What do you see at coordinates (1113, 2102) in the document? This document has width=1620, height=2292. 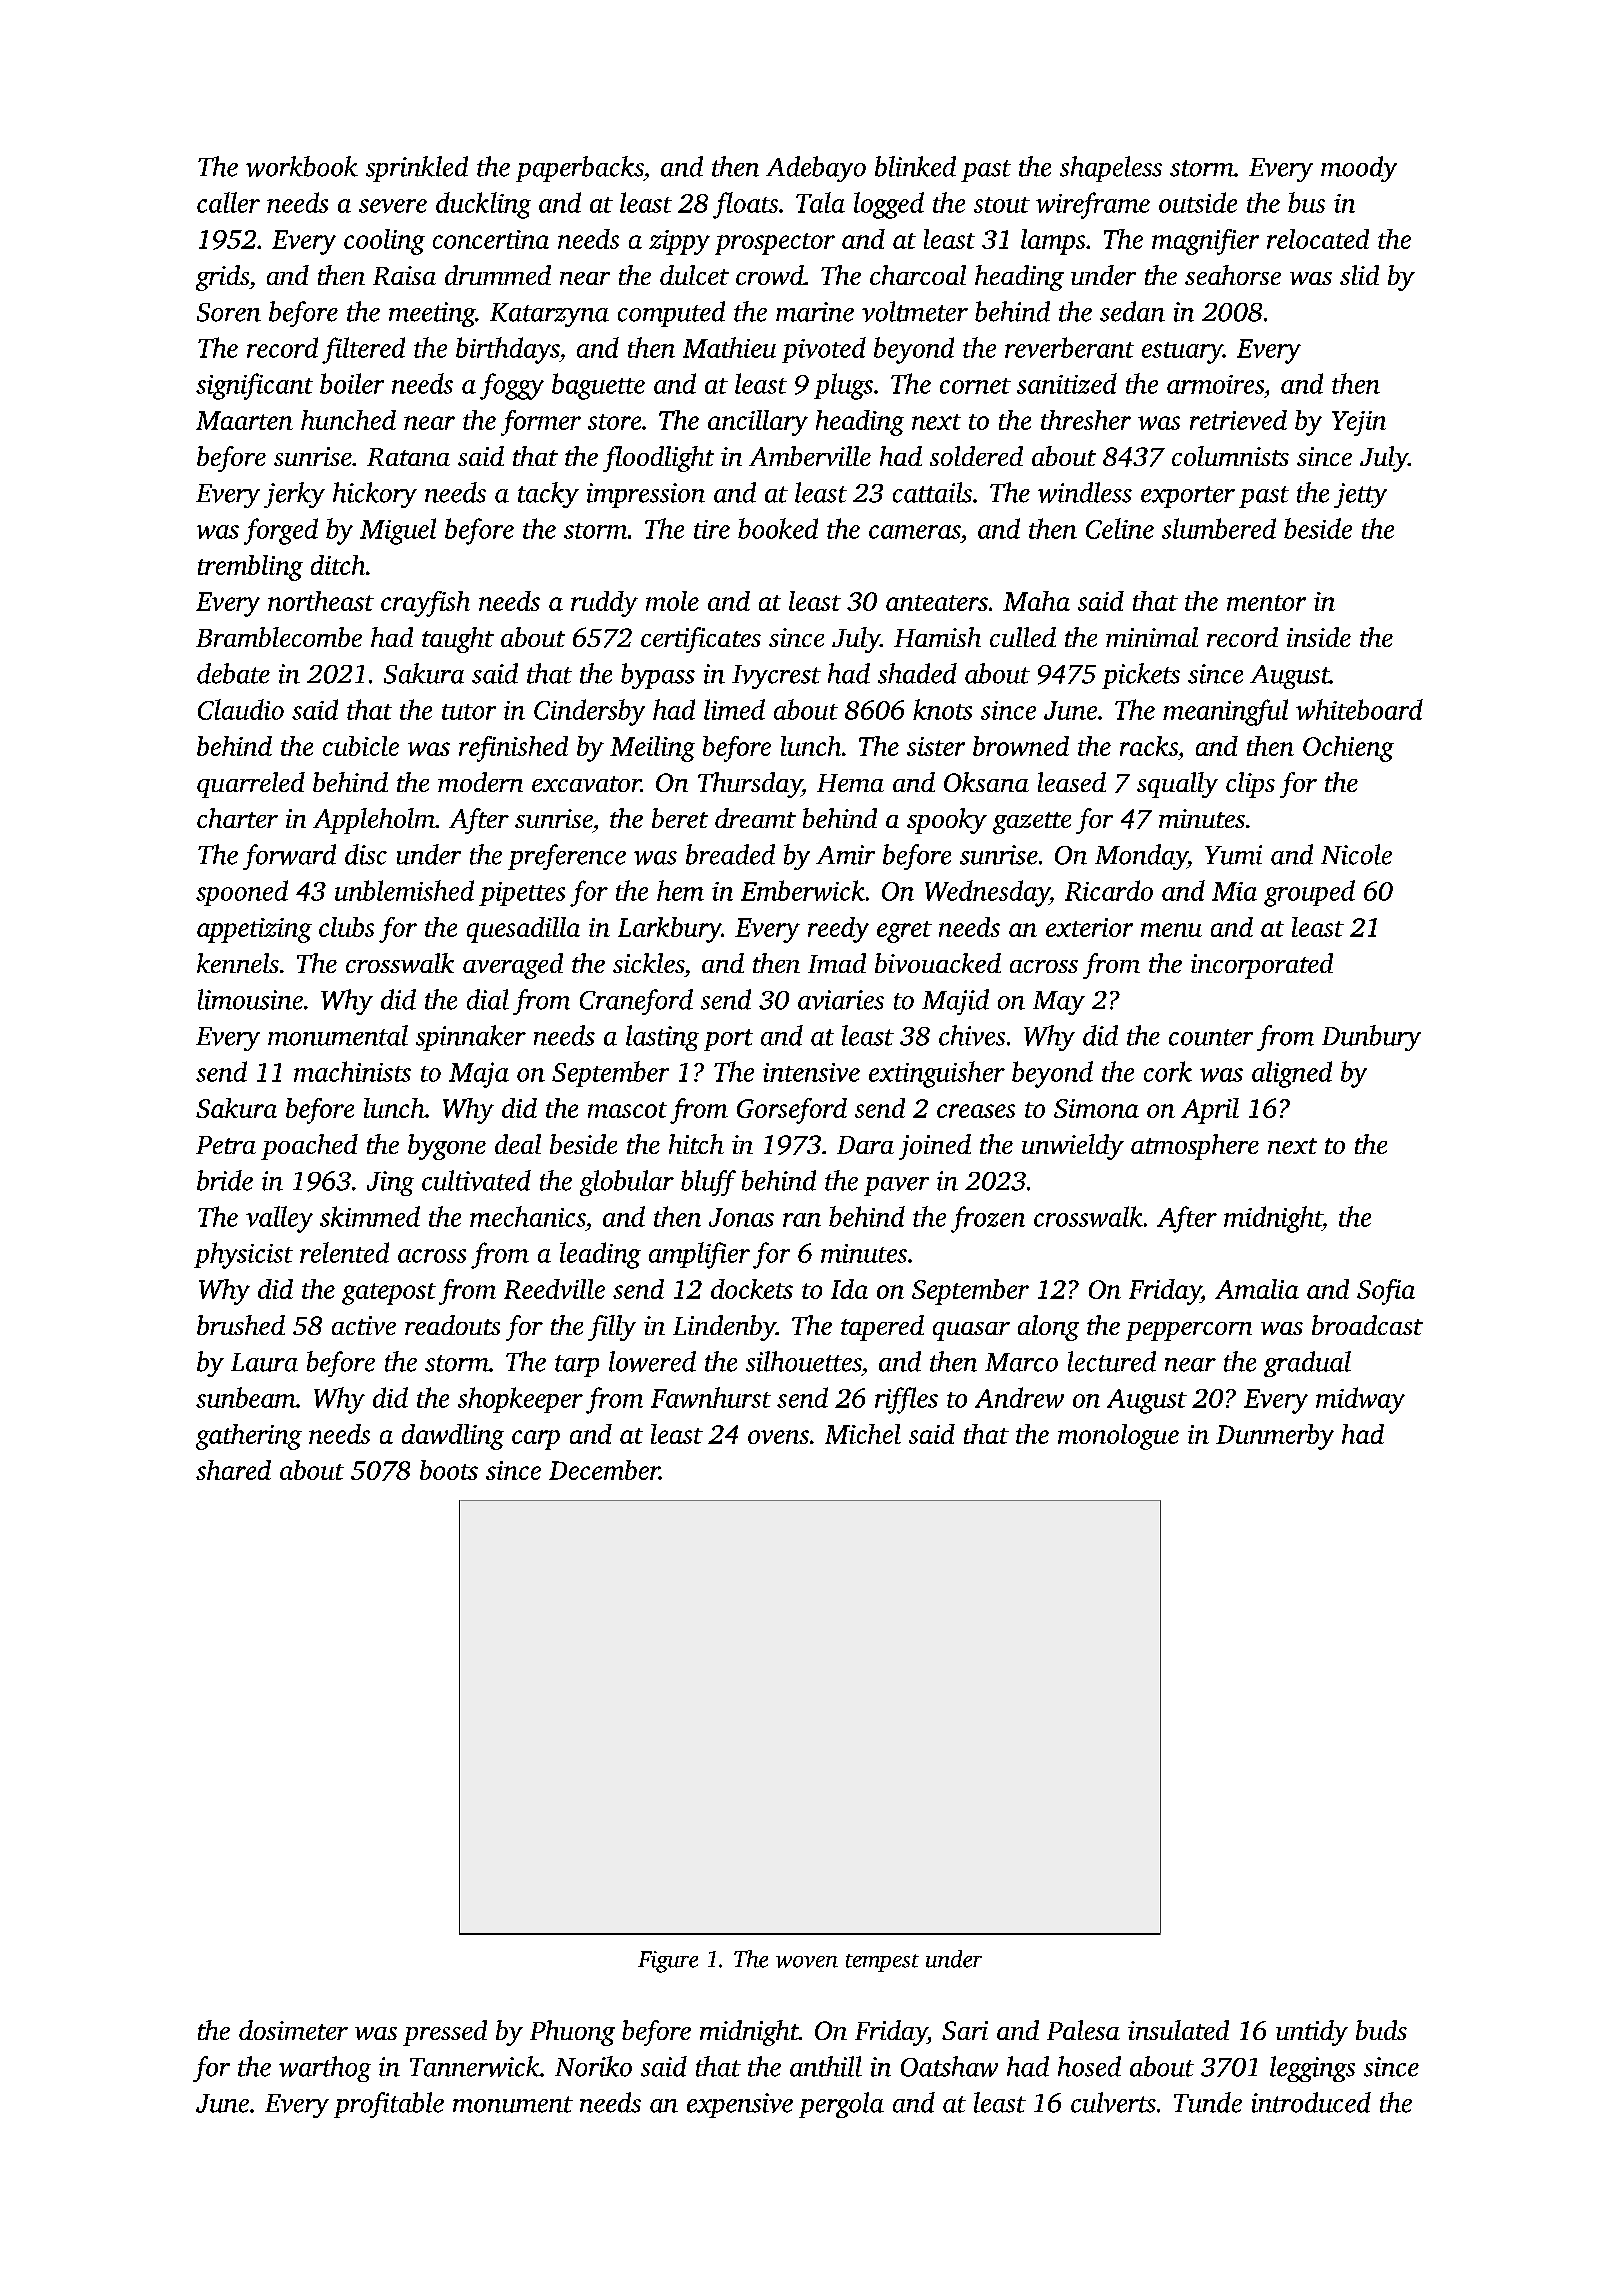 I see `culverts` at bounding box center [1113, 2102].
